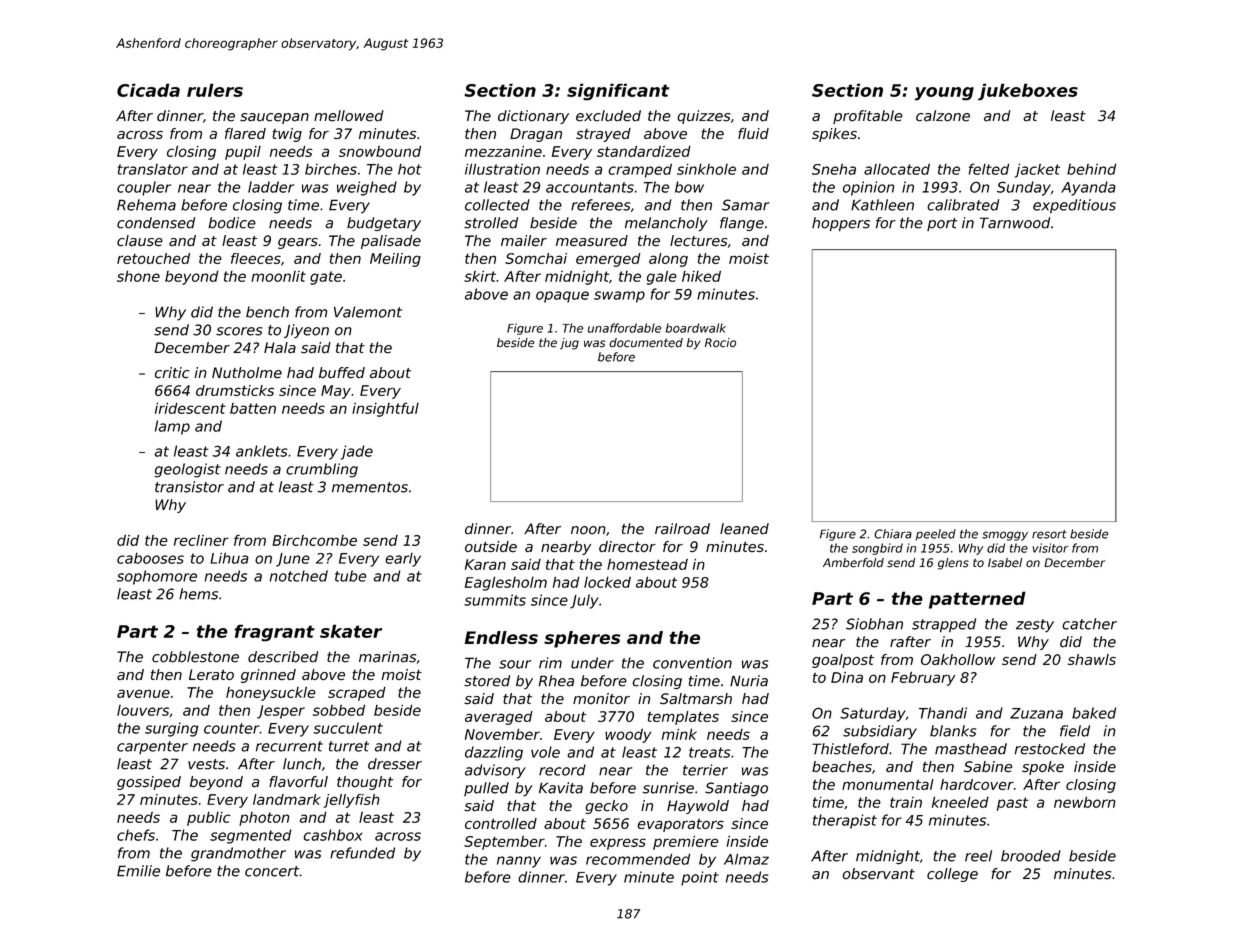 The image size is (1233, 952). What do you see at coordinates (704, 117) in the screenshot?
I see `quizzes` at bounding box center [704, 117].
